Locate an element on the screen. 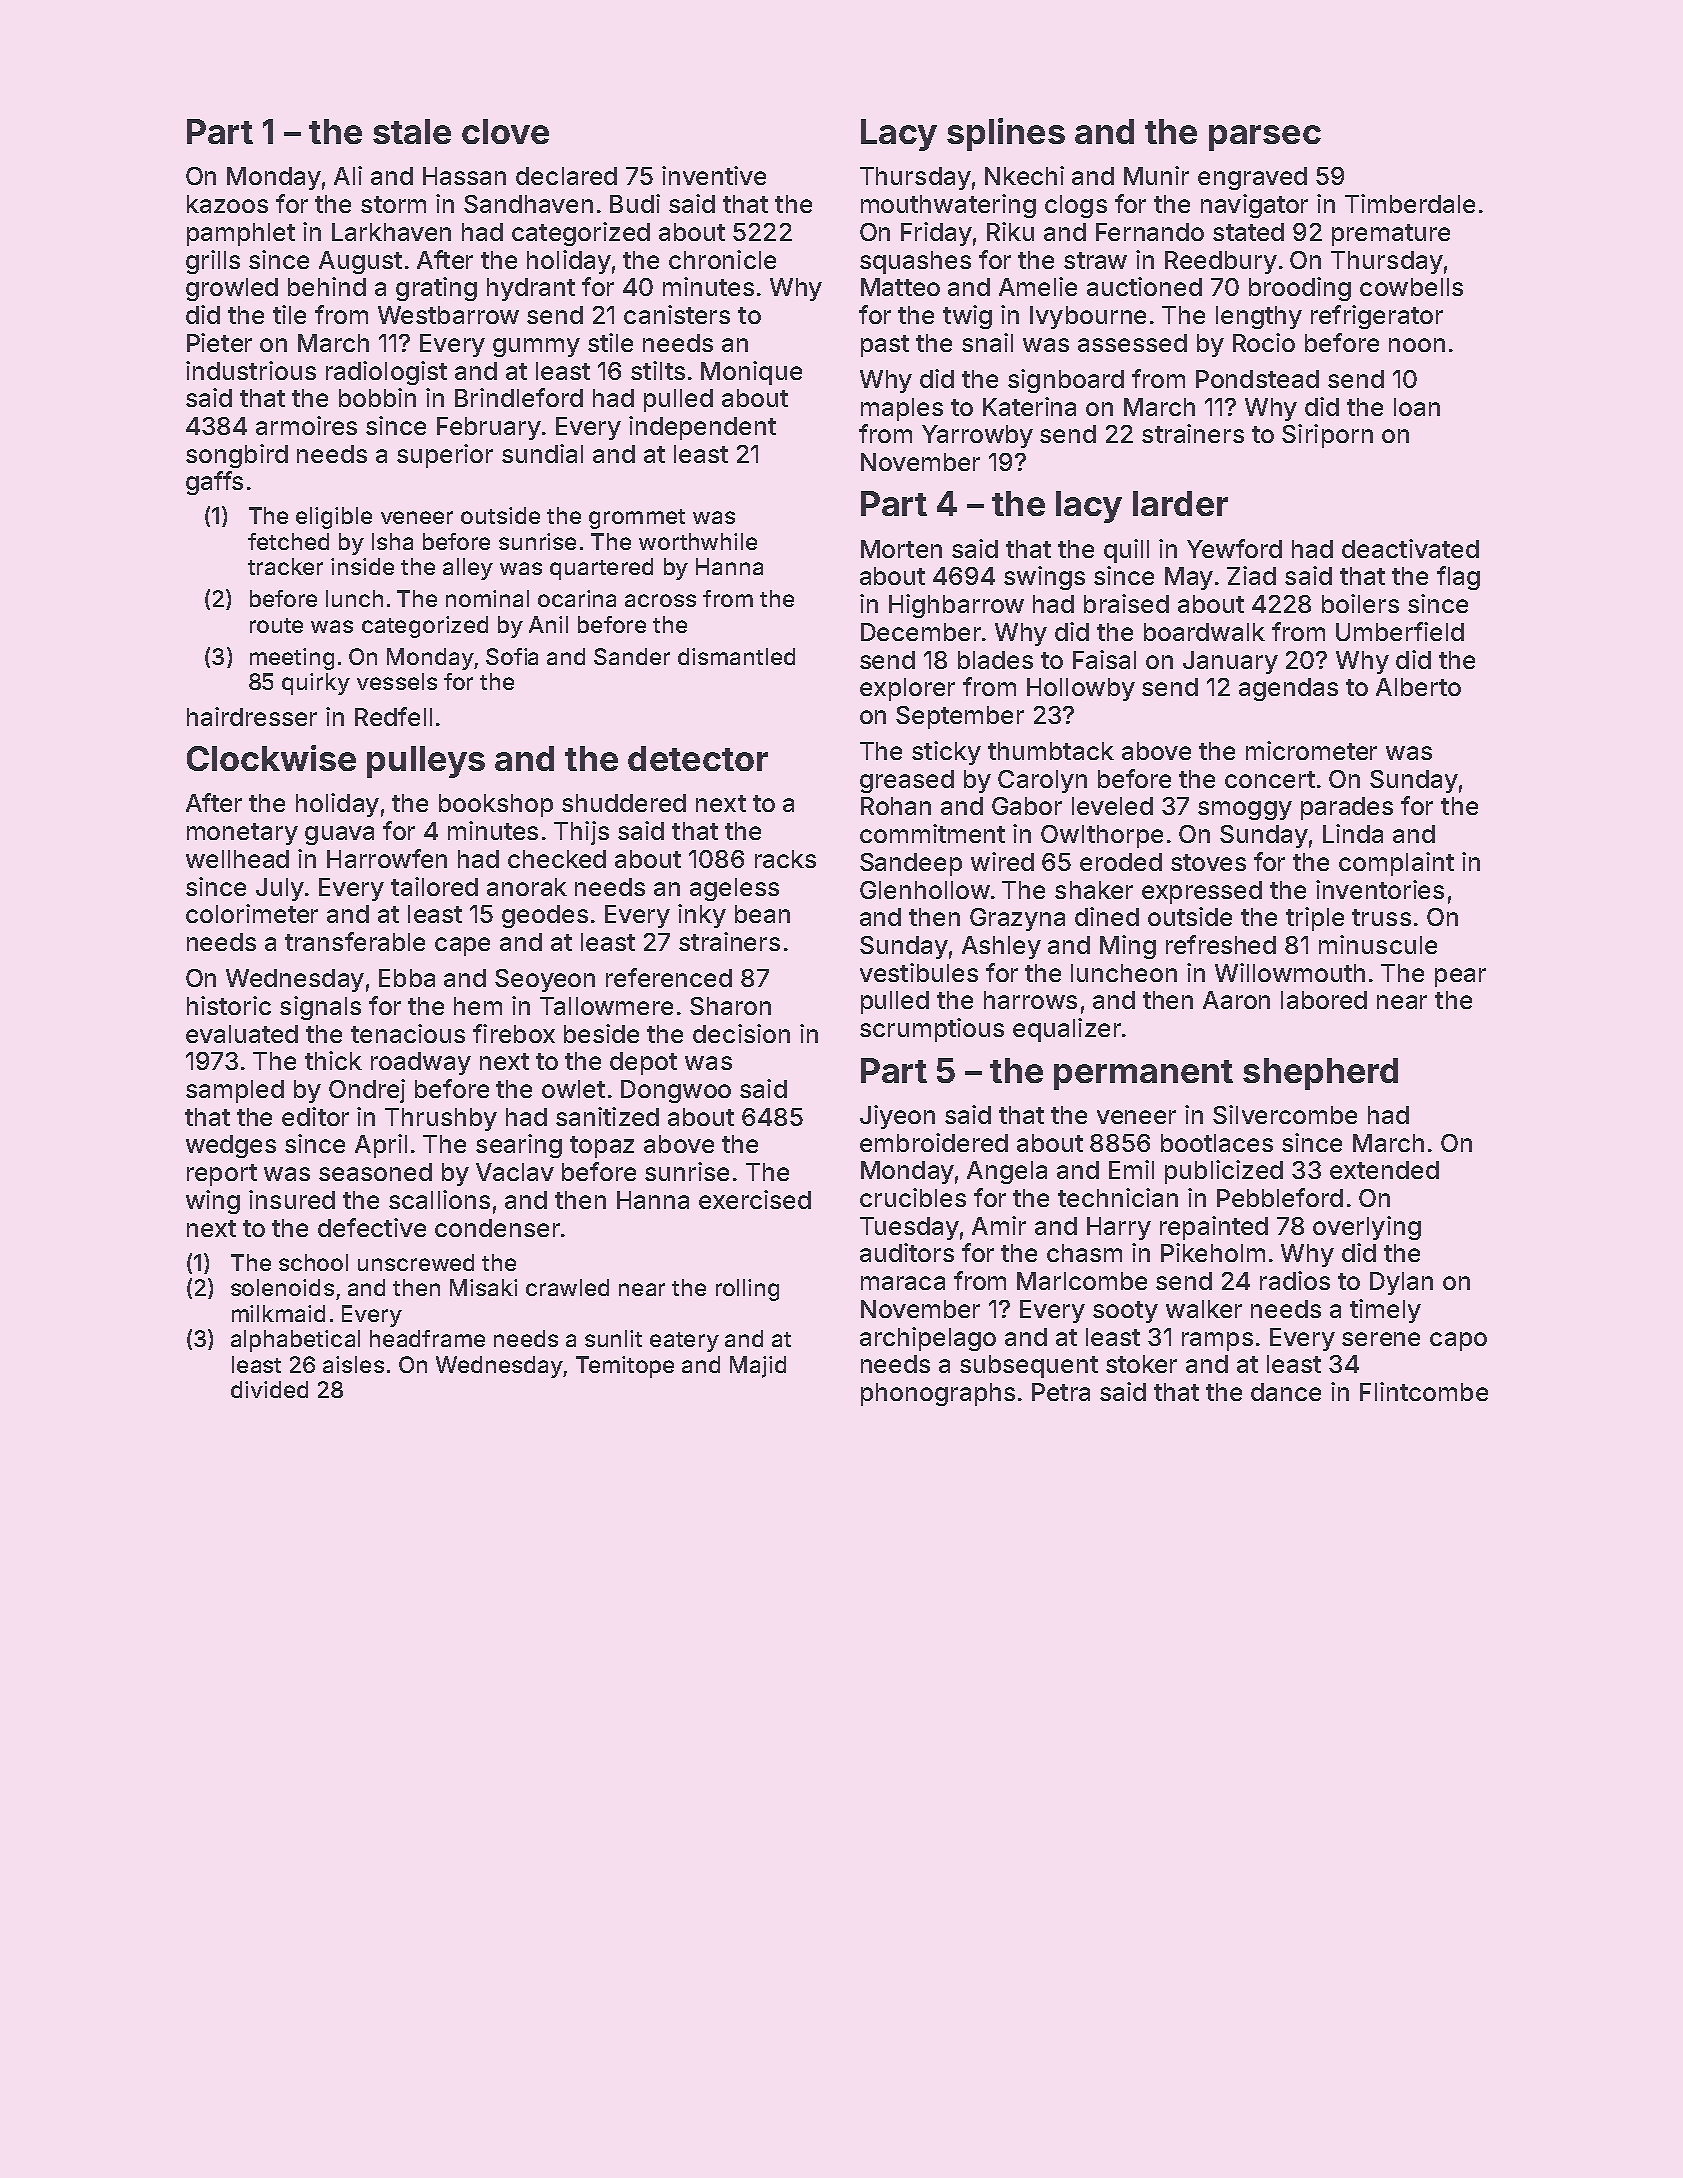 This screenshot has height=2178, width=1683. fetched is located at coordinates (288, 541).
